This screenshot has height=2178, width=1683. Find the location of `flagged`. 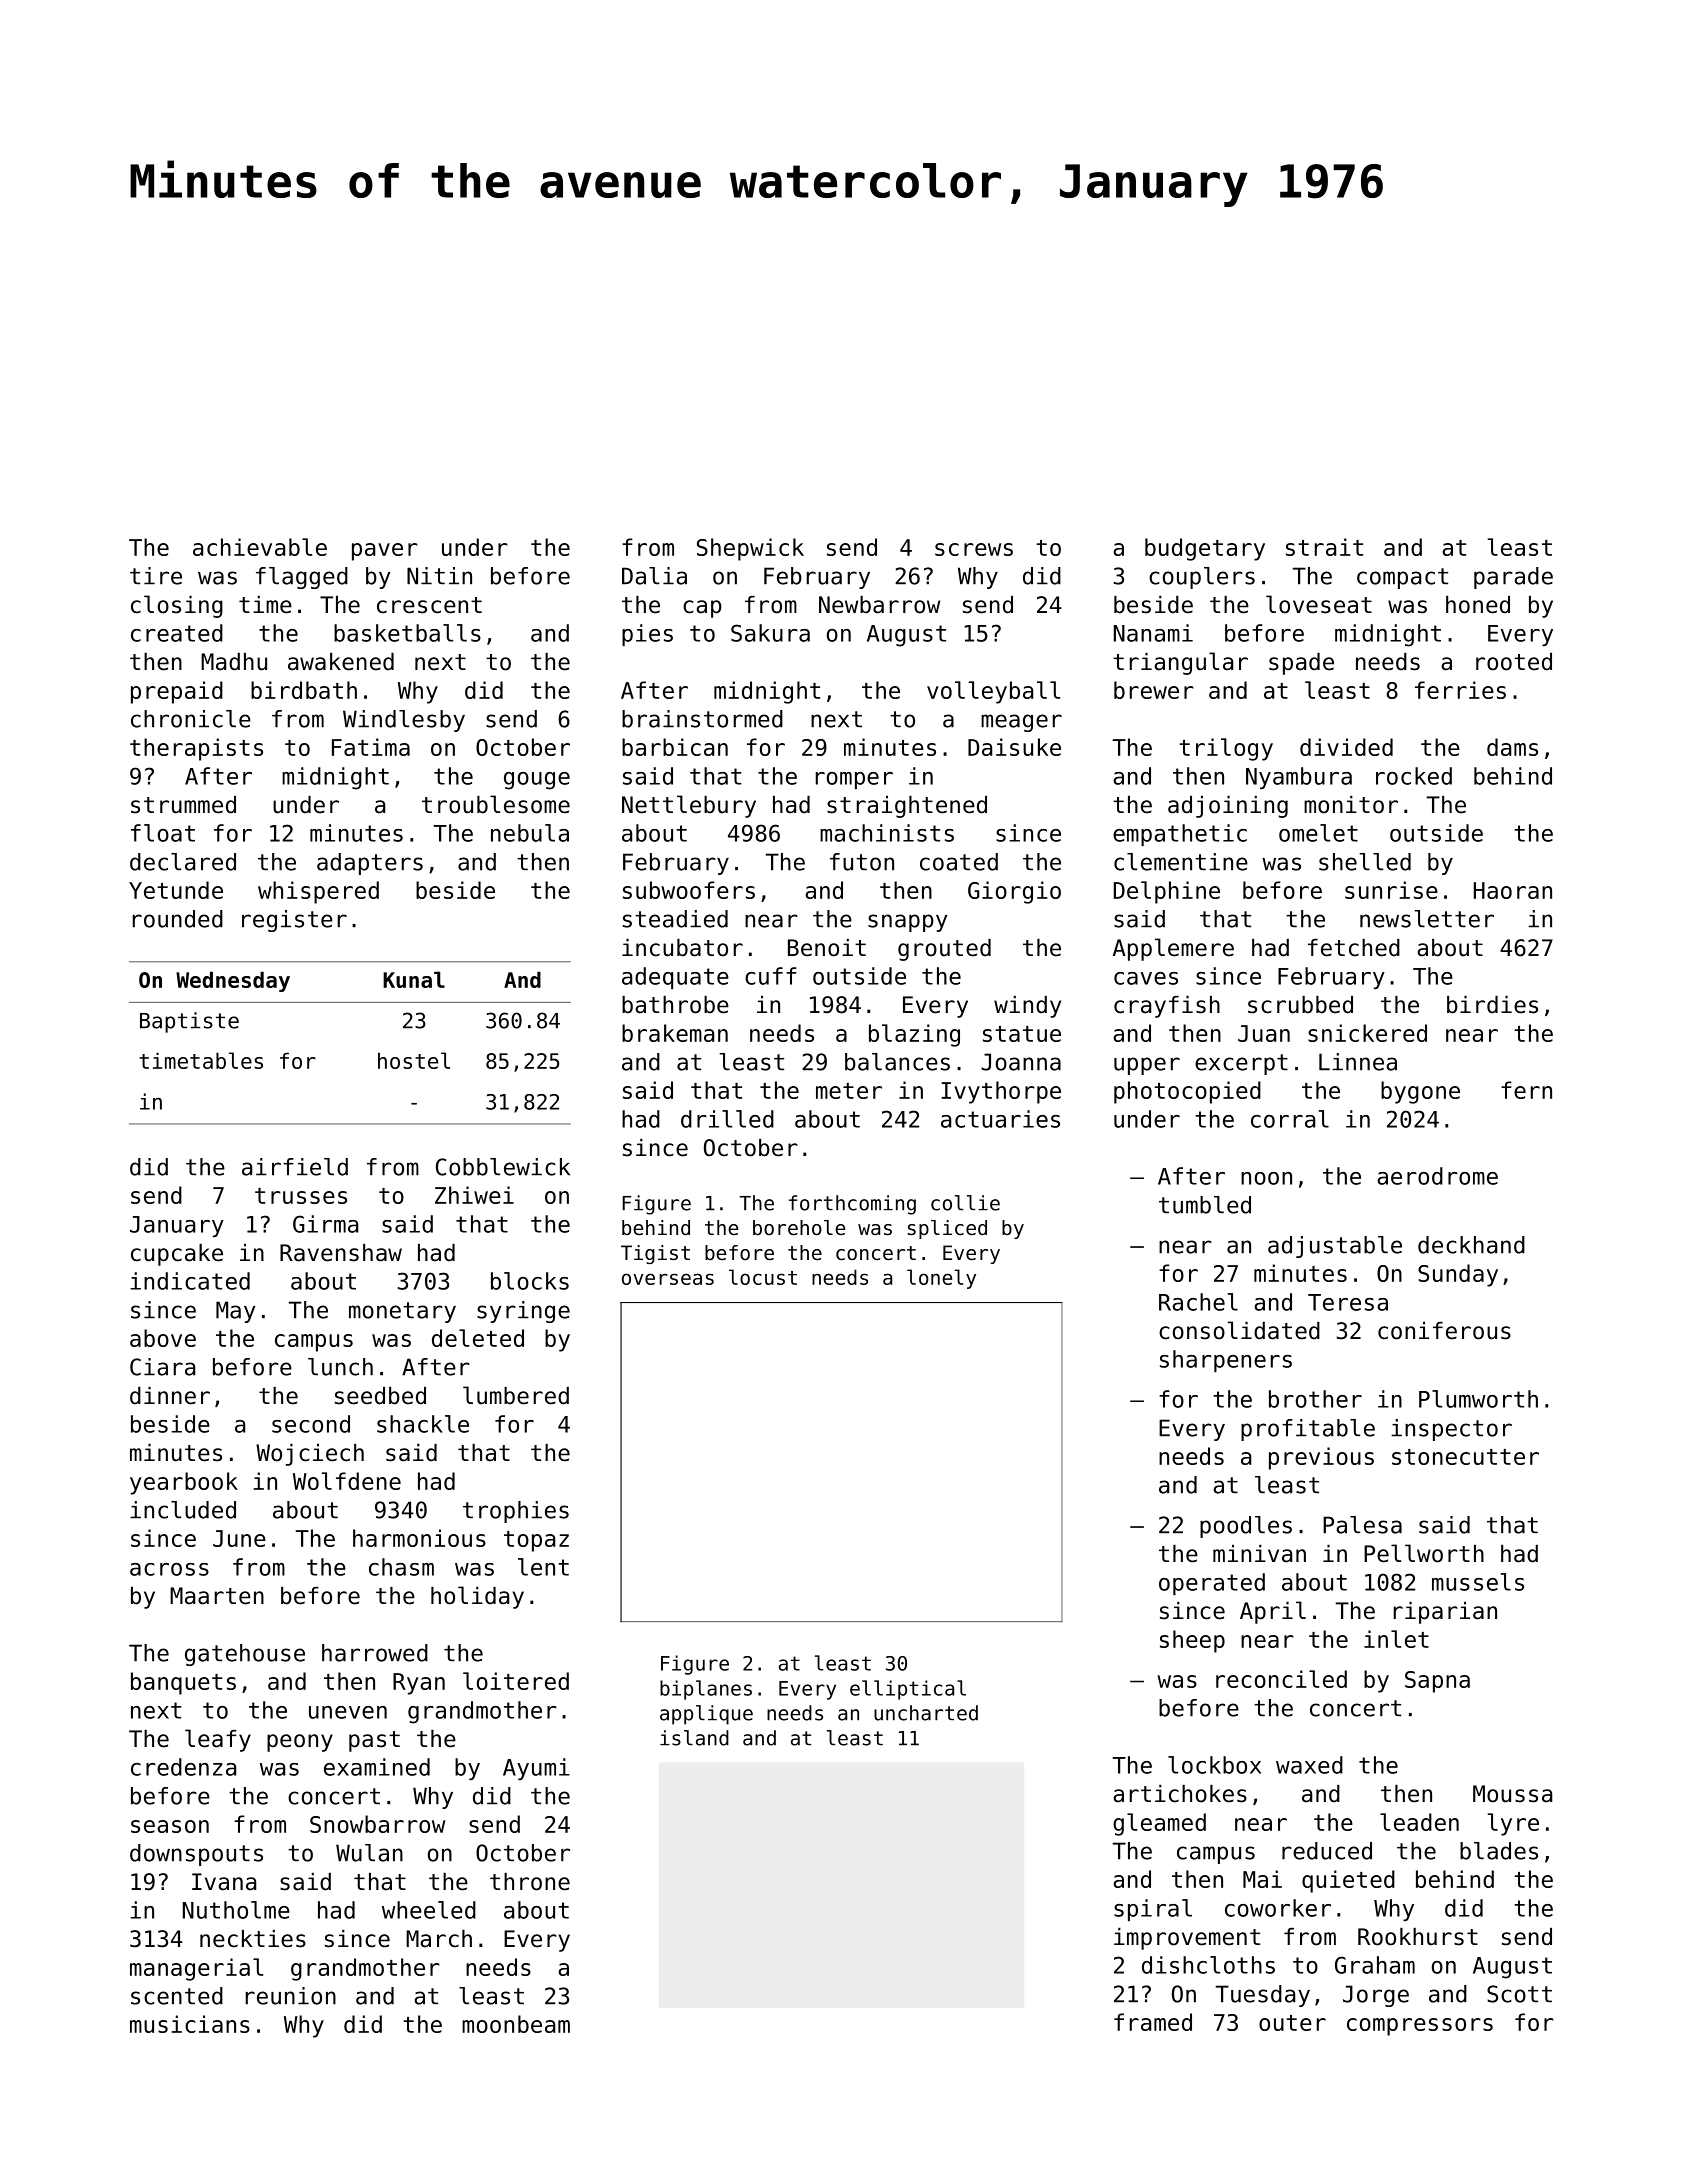

flagged is located at coordinates (302, 578).
